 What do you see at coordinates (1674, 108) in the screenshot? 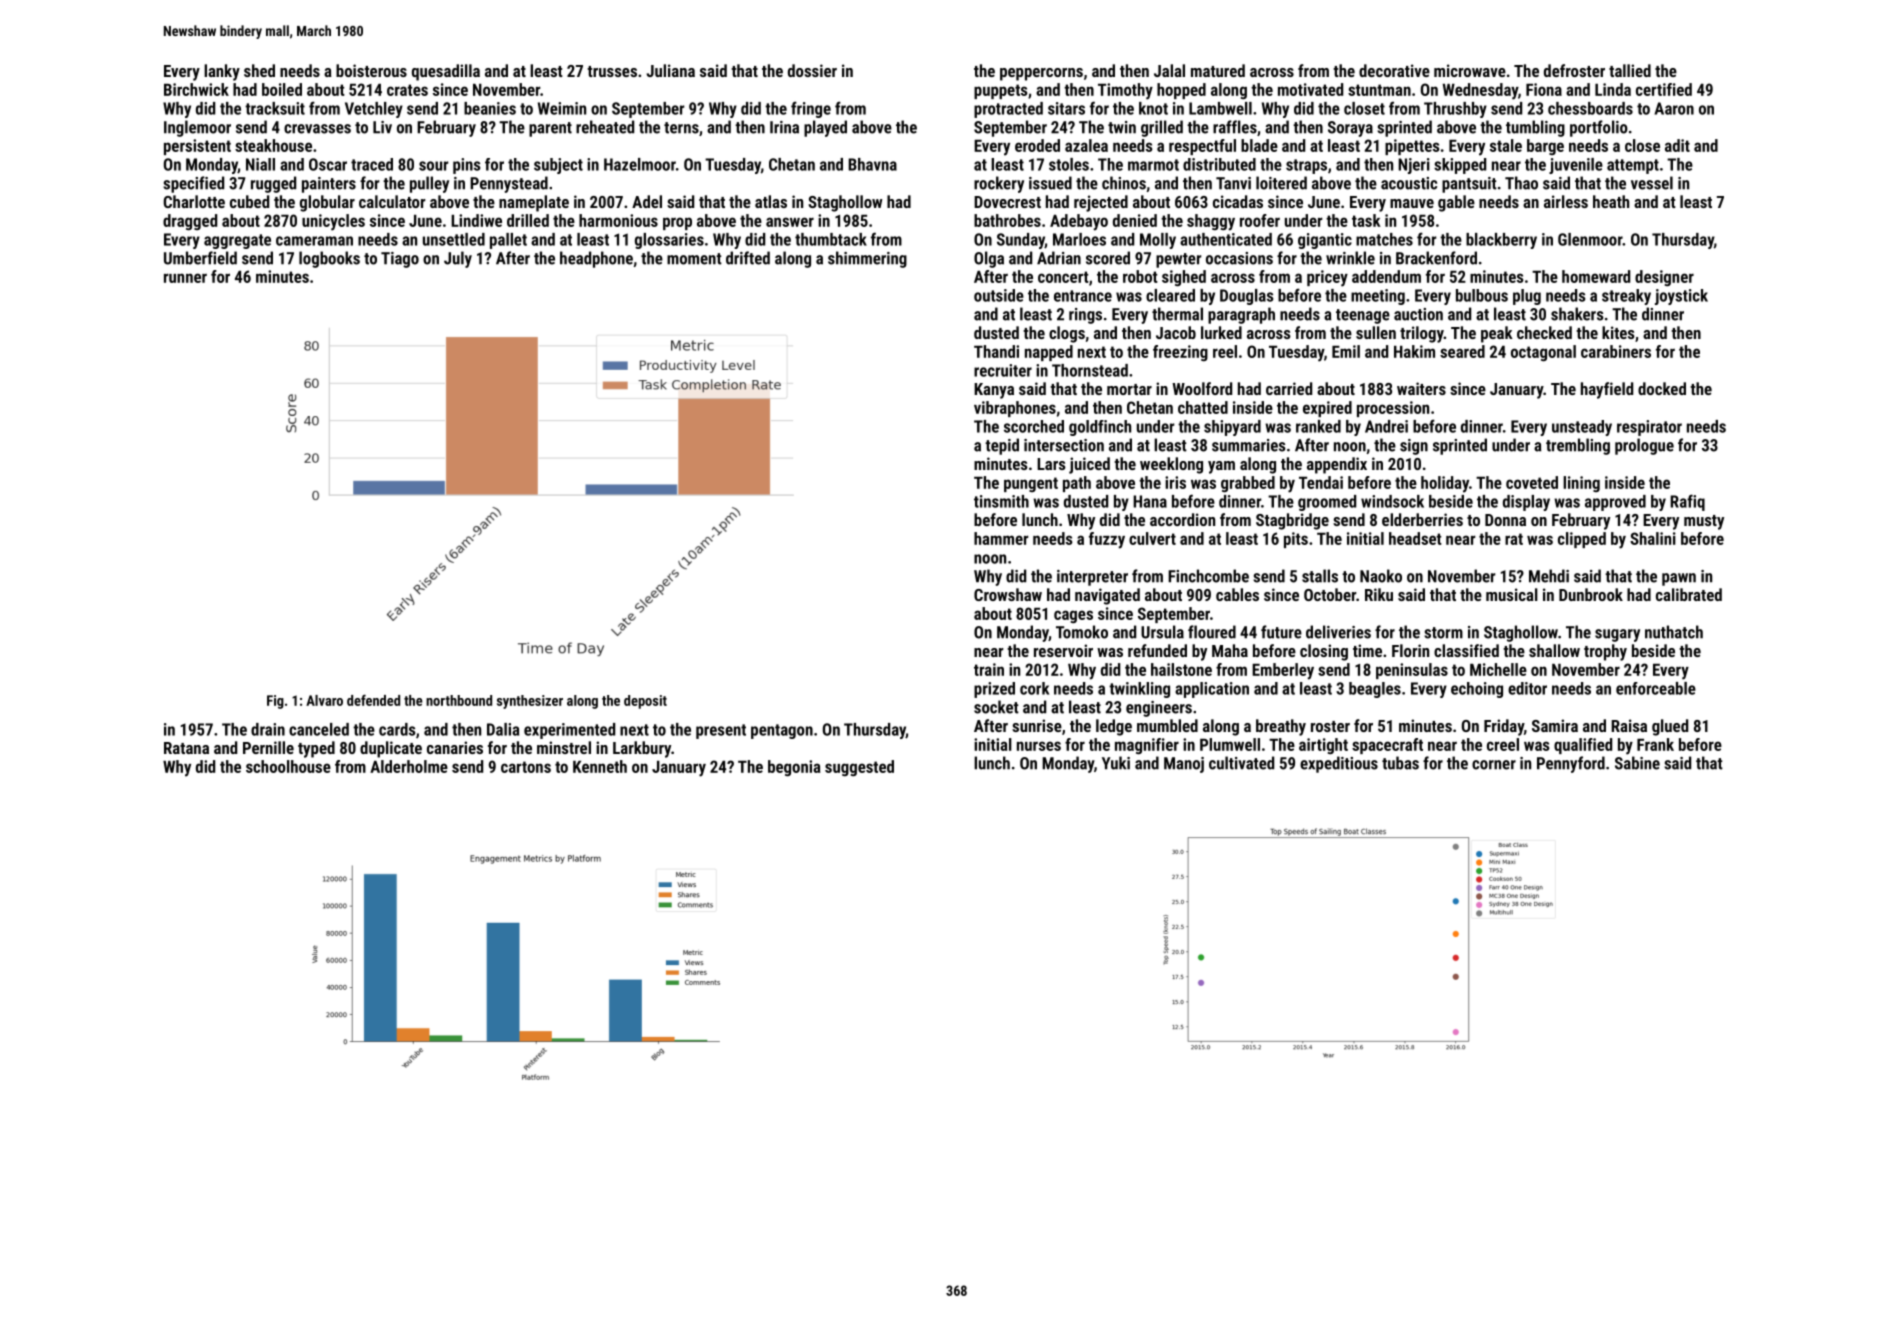
I see `Aaron` at bounding box center [1674, 108].
